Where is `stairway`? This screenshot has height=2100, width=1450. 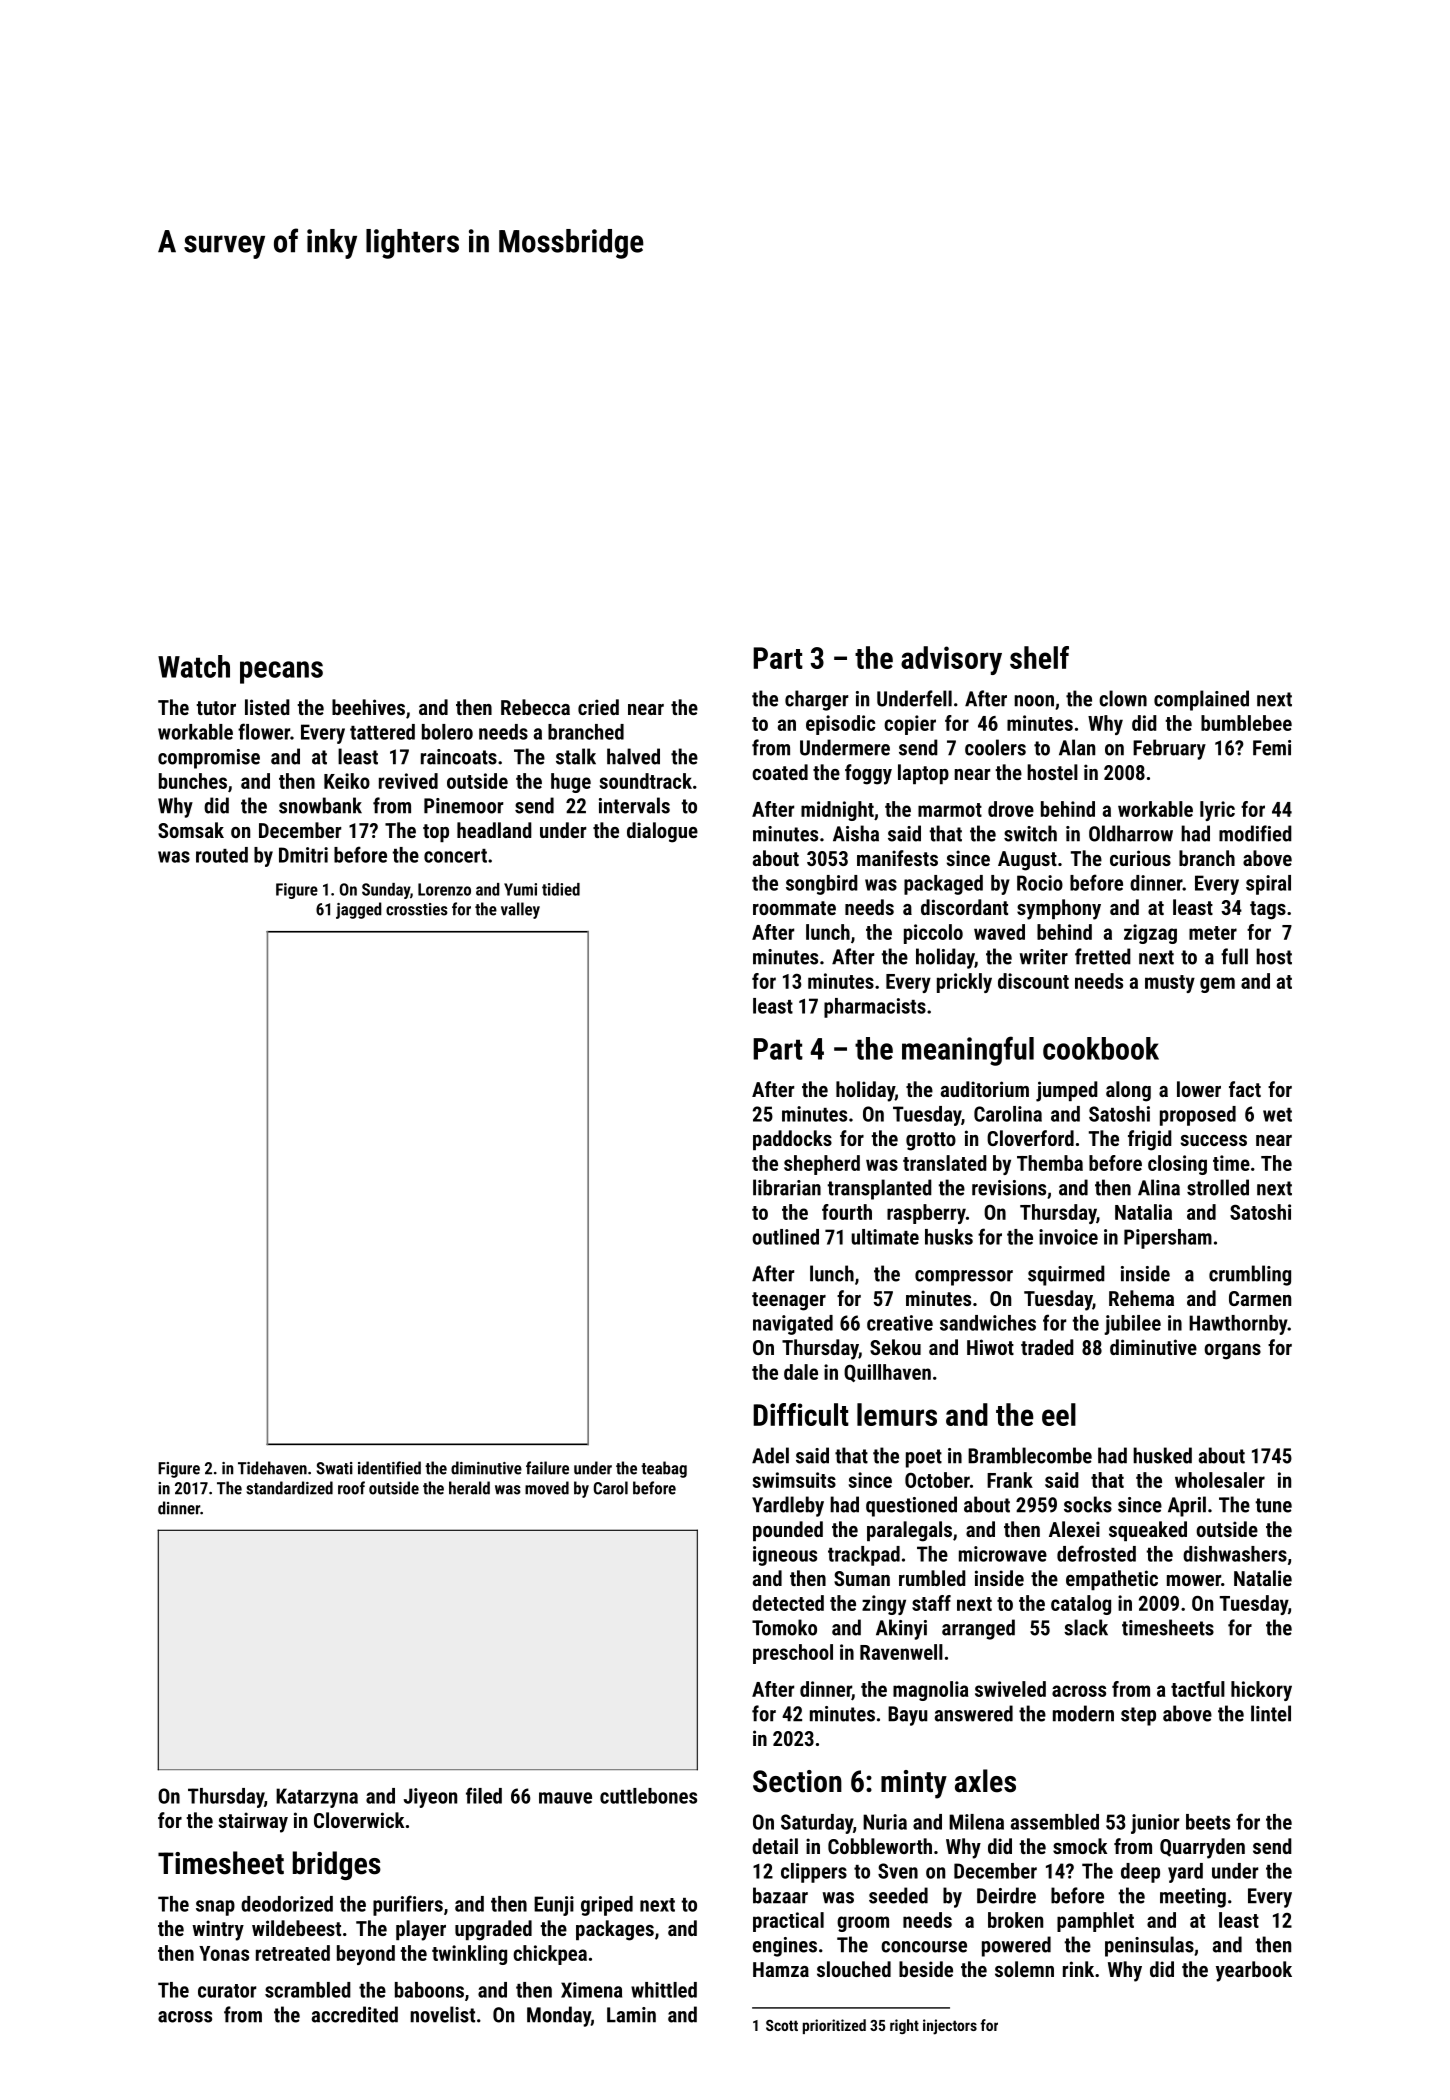
stairway is located at coordinates (253, 1822).
